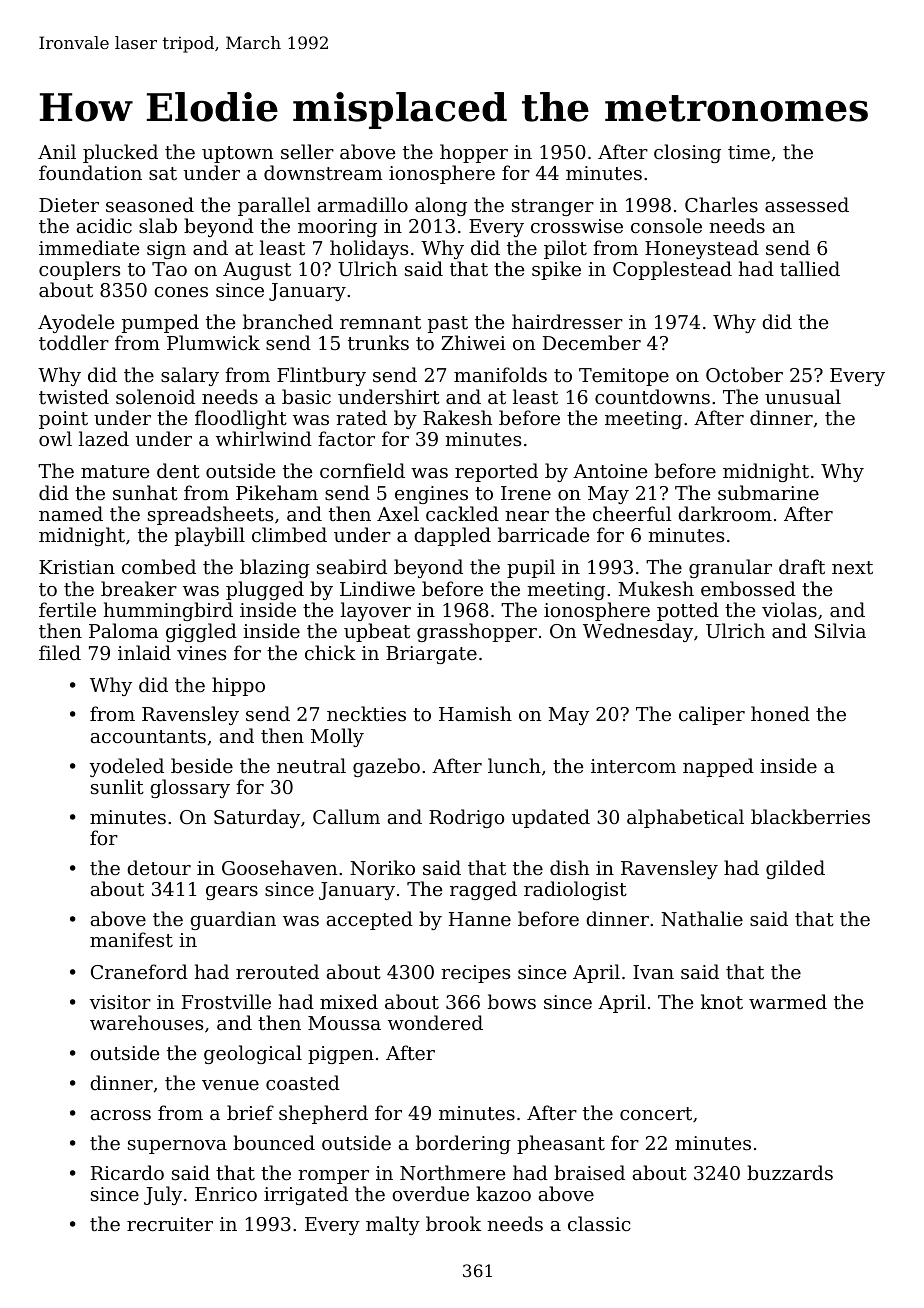  Describe the element at coordinates (177, 1147) in the document. I see `supernova` at that location.
